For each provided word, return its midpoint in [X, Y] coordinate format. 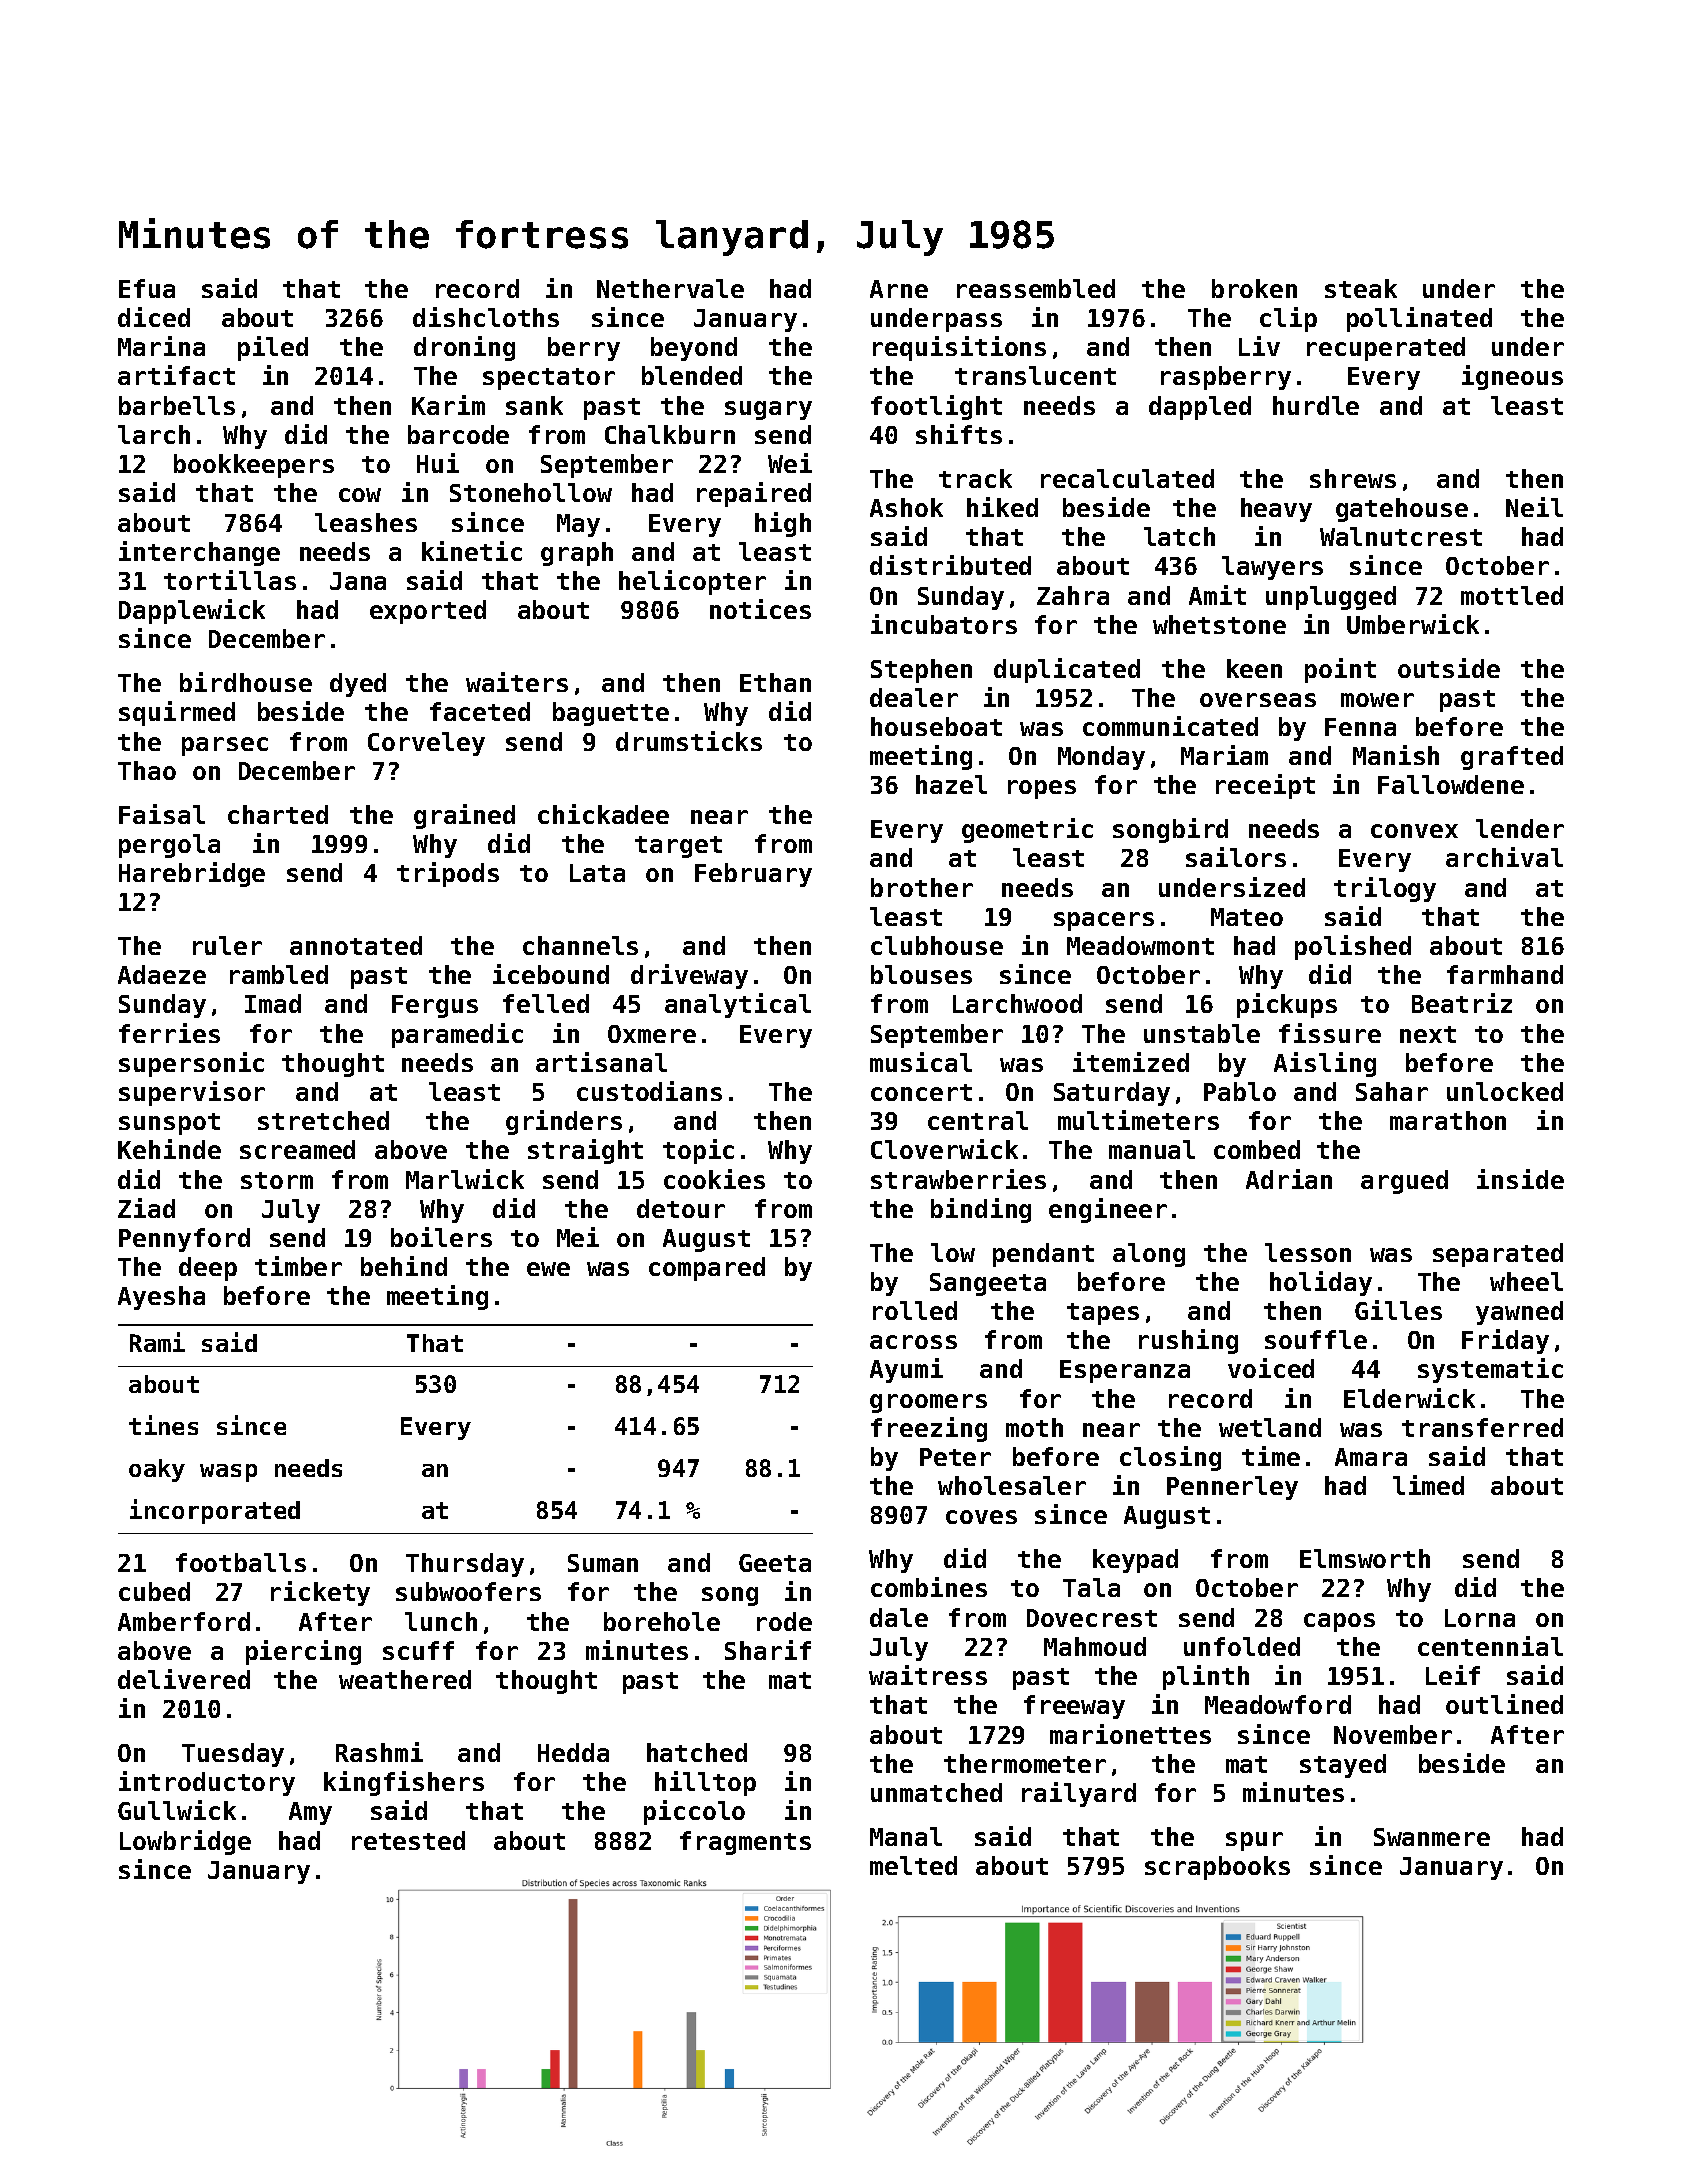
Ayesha [161, 1298]
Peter [955, 1457]
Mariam [1224, 755]
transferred [1482, 1427]
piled [273, 348]
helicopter [692, 582]
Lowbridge [185, 1842]
